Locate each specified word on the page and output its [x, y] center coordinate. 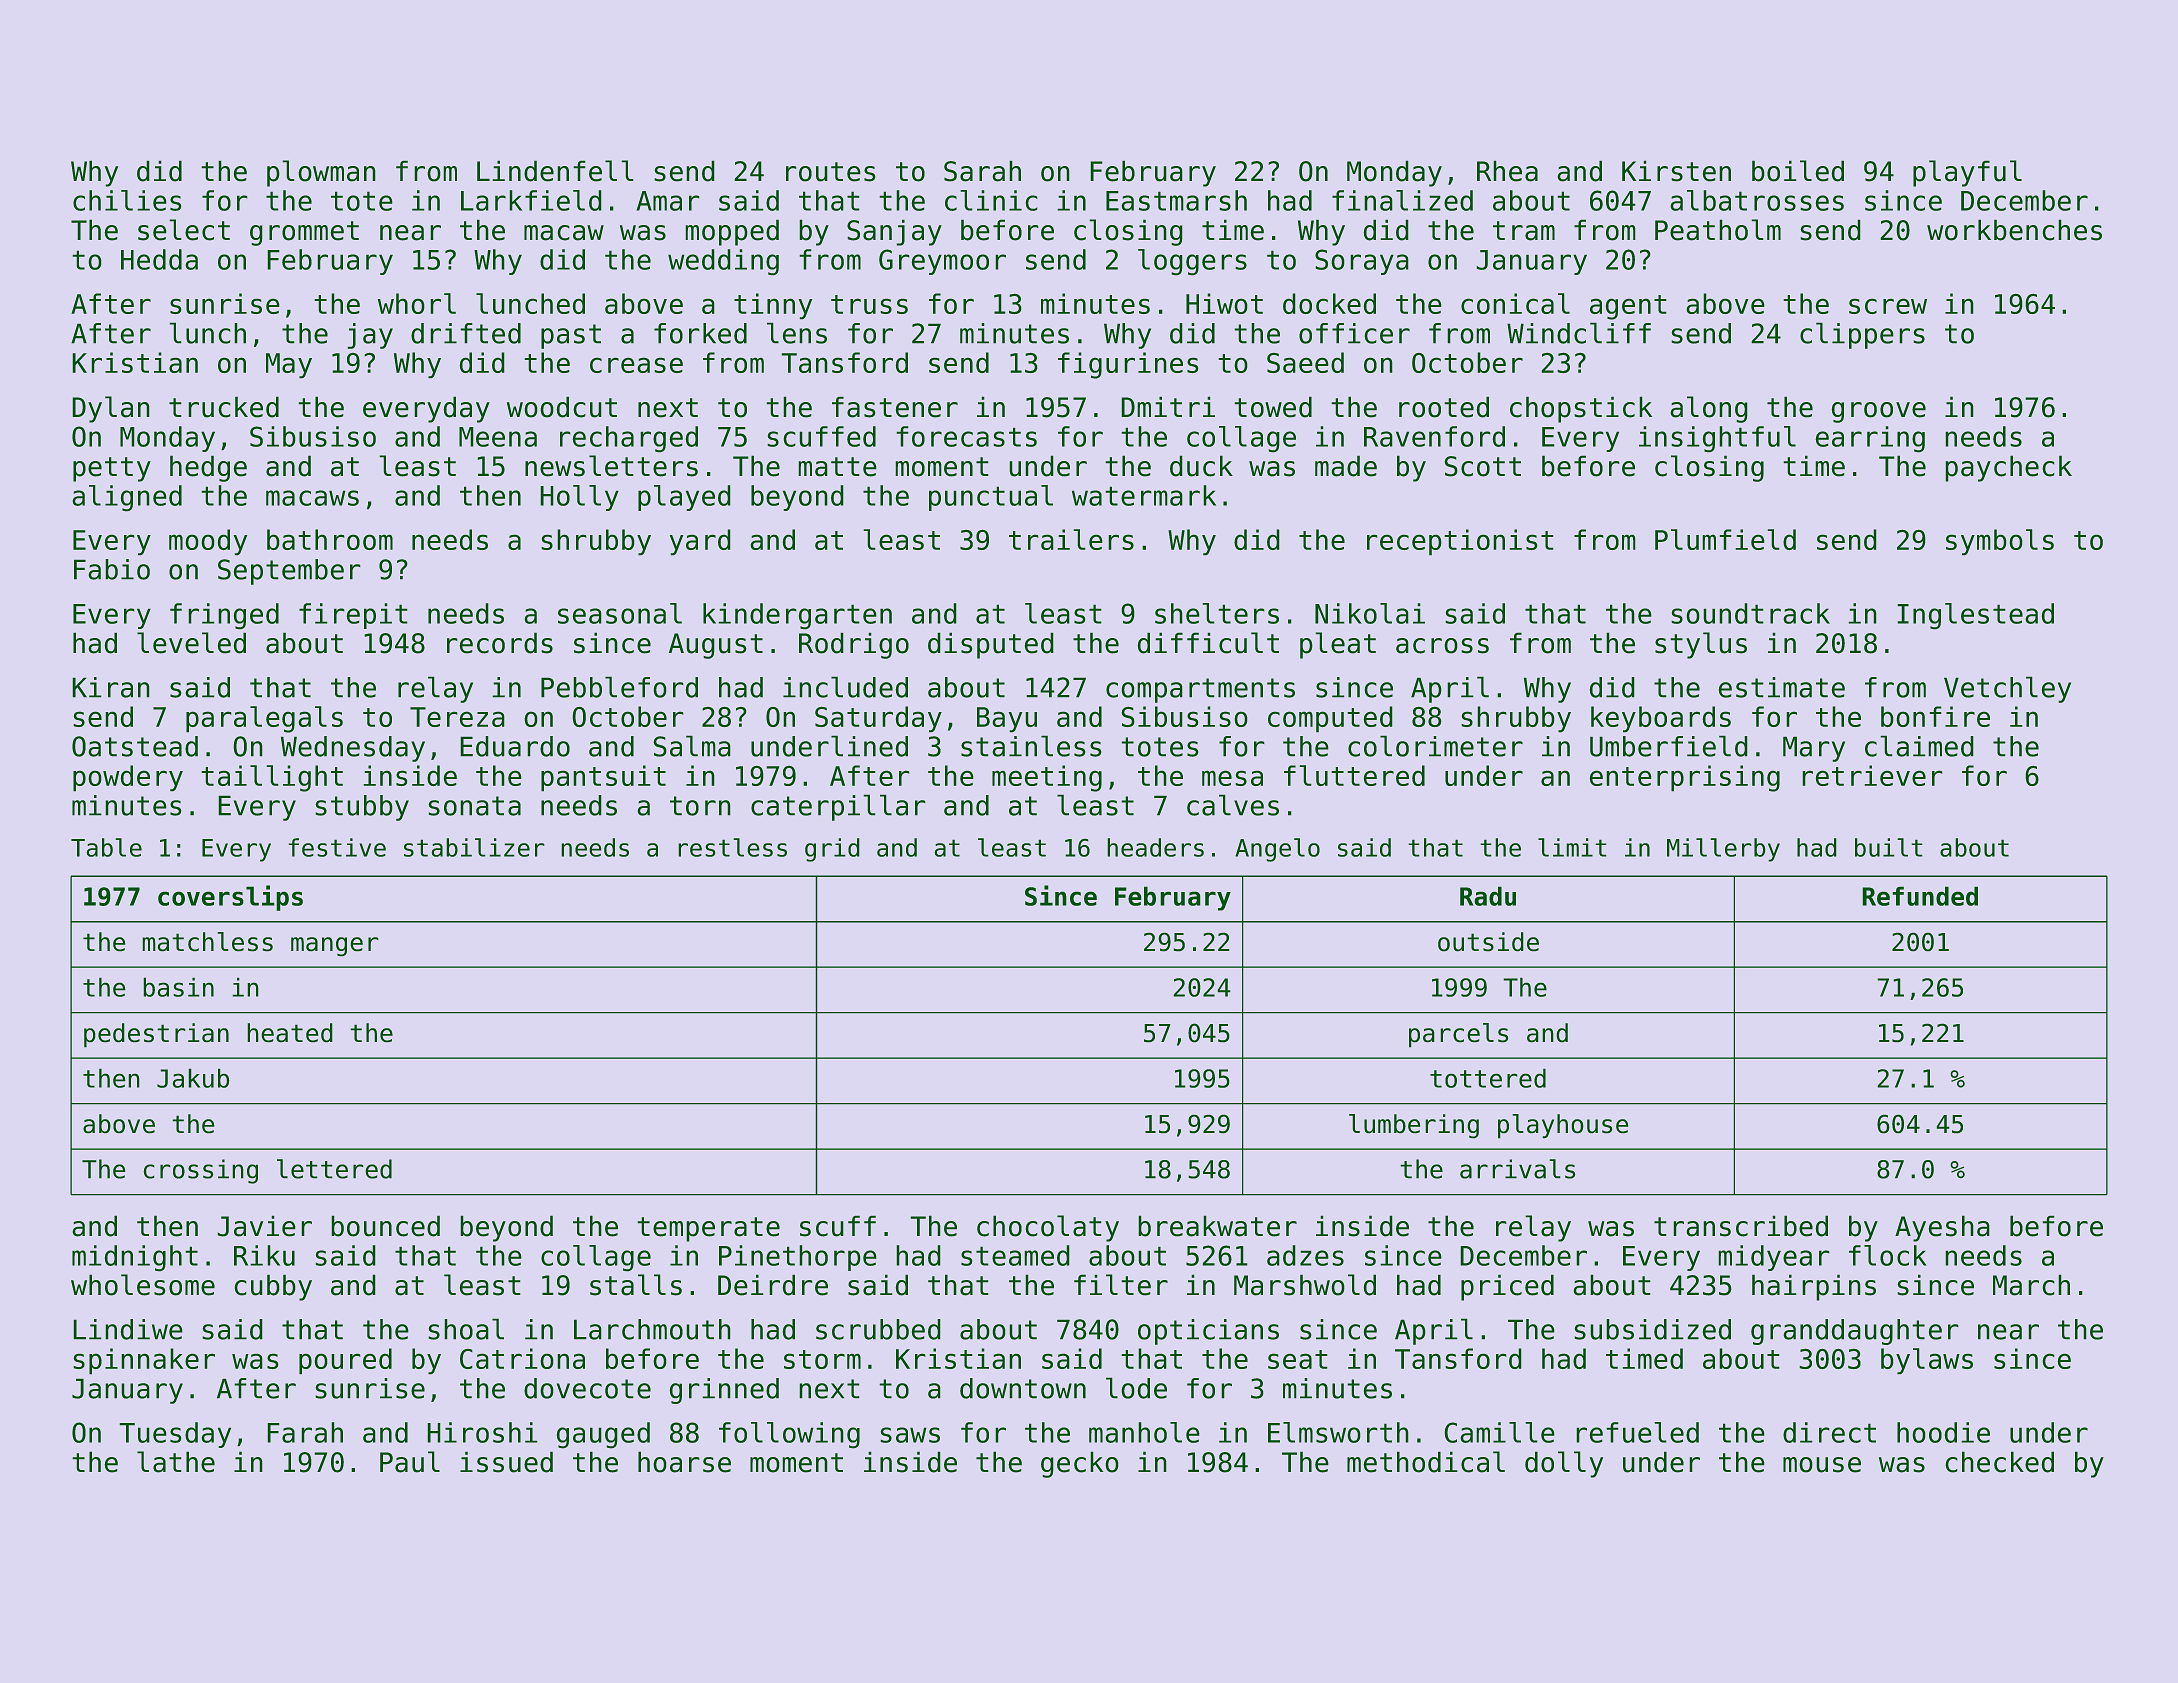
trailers [1071, 539]
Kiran [111, 687]
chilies [127, 200]
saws [910, 1435]
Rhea [1507, 171]
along [1709, 409]
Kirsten [1676, 171]
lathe [176, 1462]
